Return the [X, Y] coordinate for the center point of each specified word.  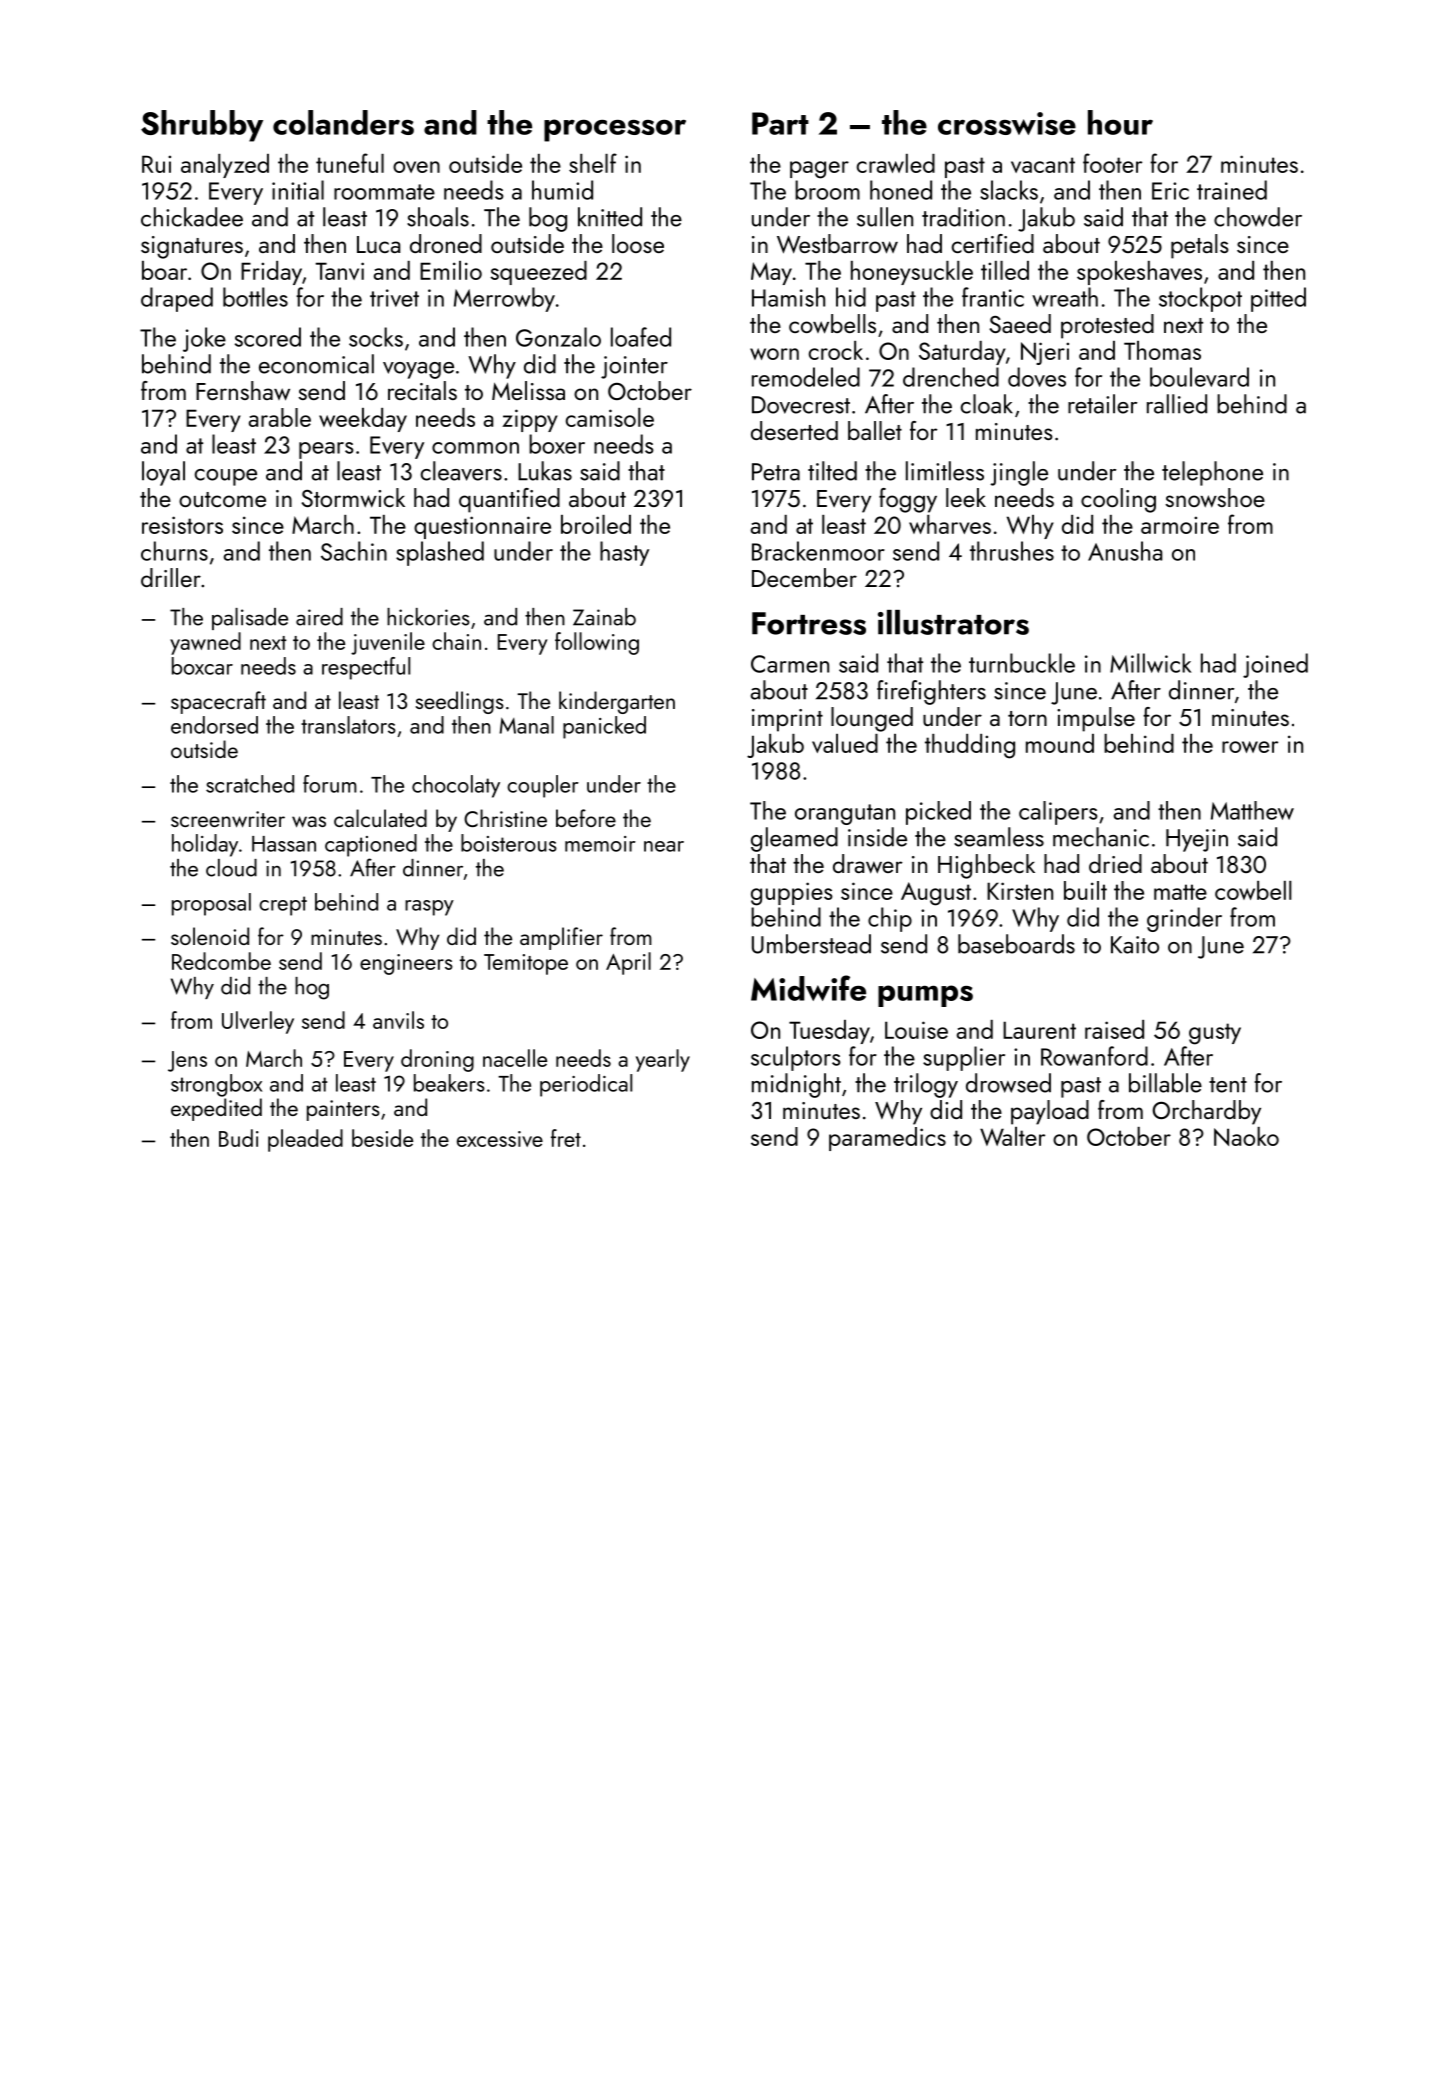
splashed [440, 553]
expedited [216, 1109]
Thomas [1162, 350]
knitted [610, 217]
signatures [192, 247]
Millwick [1150, 663]
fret [566, 1138]
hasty [624, 553]
